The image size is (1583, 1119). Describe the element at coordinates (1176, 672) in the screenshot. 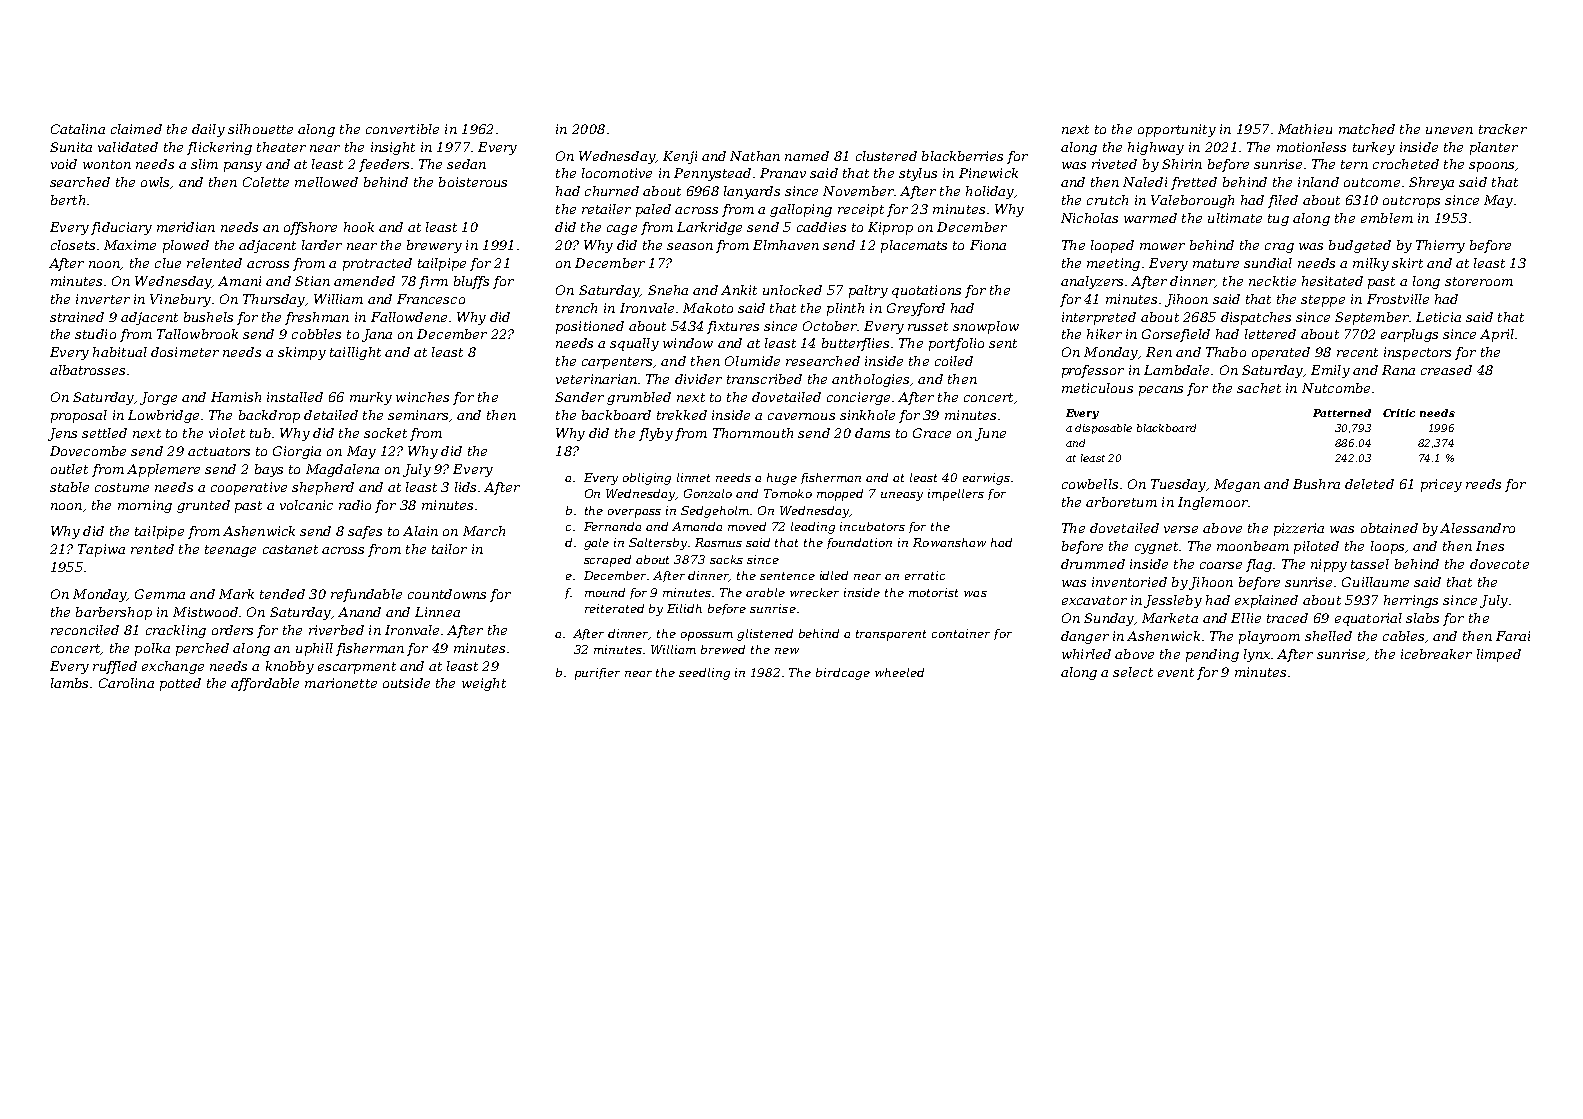

I see `event` at that location.
